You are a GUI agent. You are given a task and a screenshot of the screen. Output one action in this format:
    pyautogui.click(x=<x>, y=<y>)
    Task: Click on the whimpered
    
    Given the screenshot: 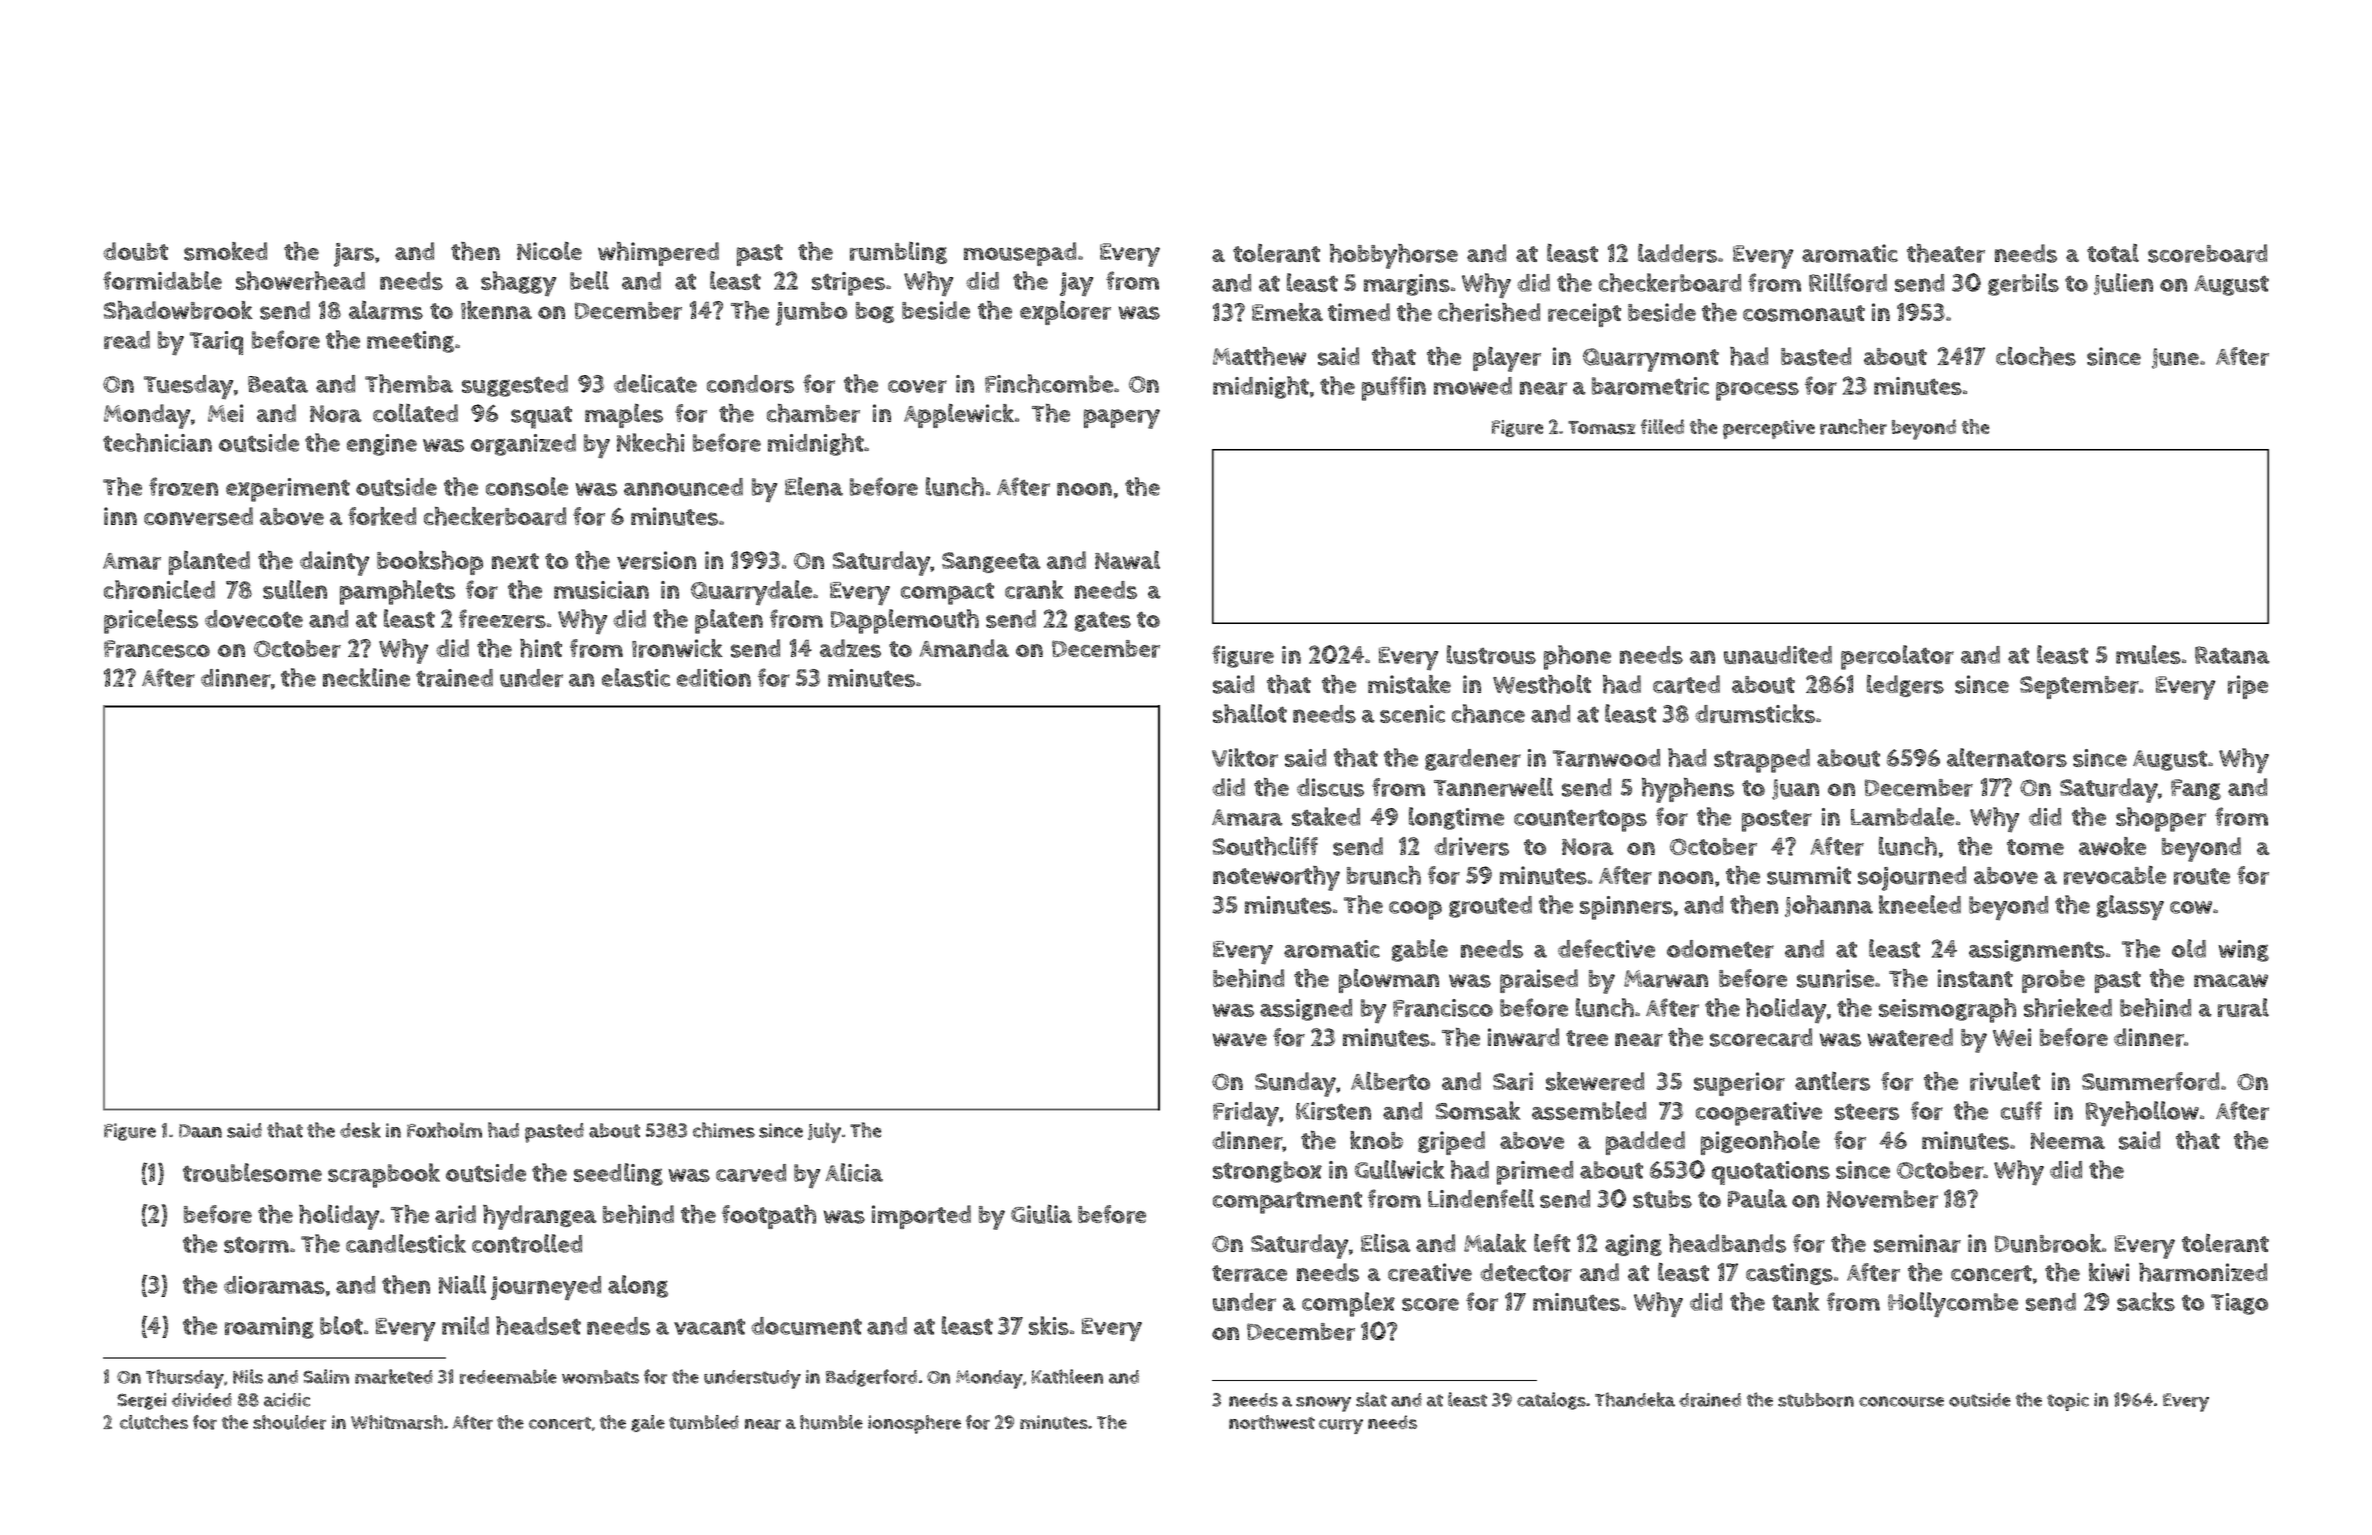 What is the action you would take?
    pyautogui.click(x=658, y=254)
